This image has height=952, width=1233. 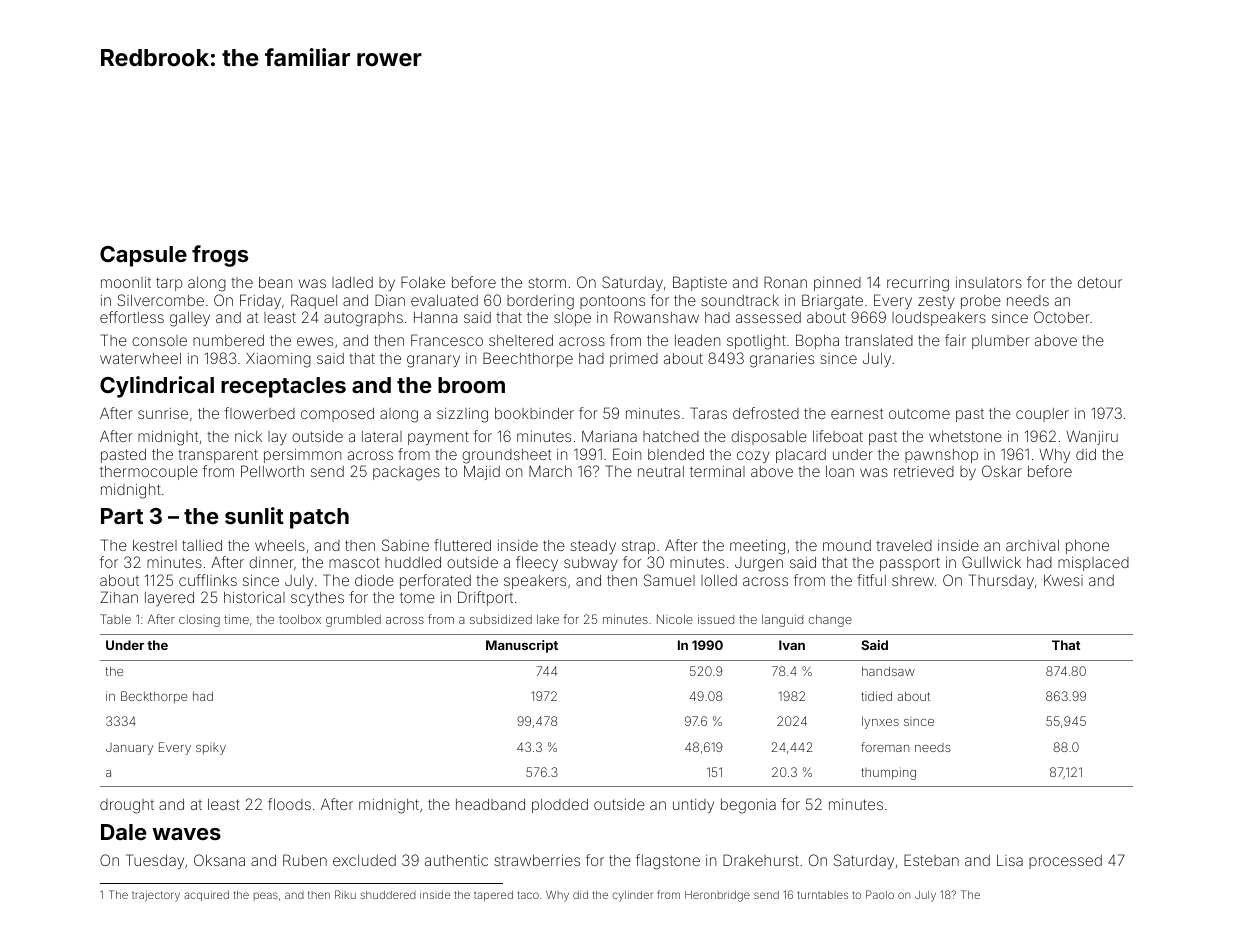 What do you see at coordinates (266, 896) in the image?
I see `peas` at bounding box center [266, 896].
